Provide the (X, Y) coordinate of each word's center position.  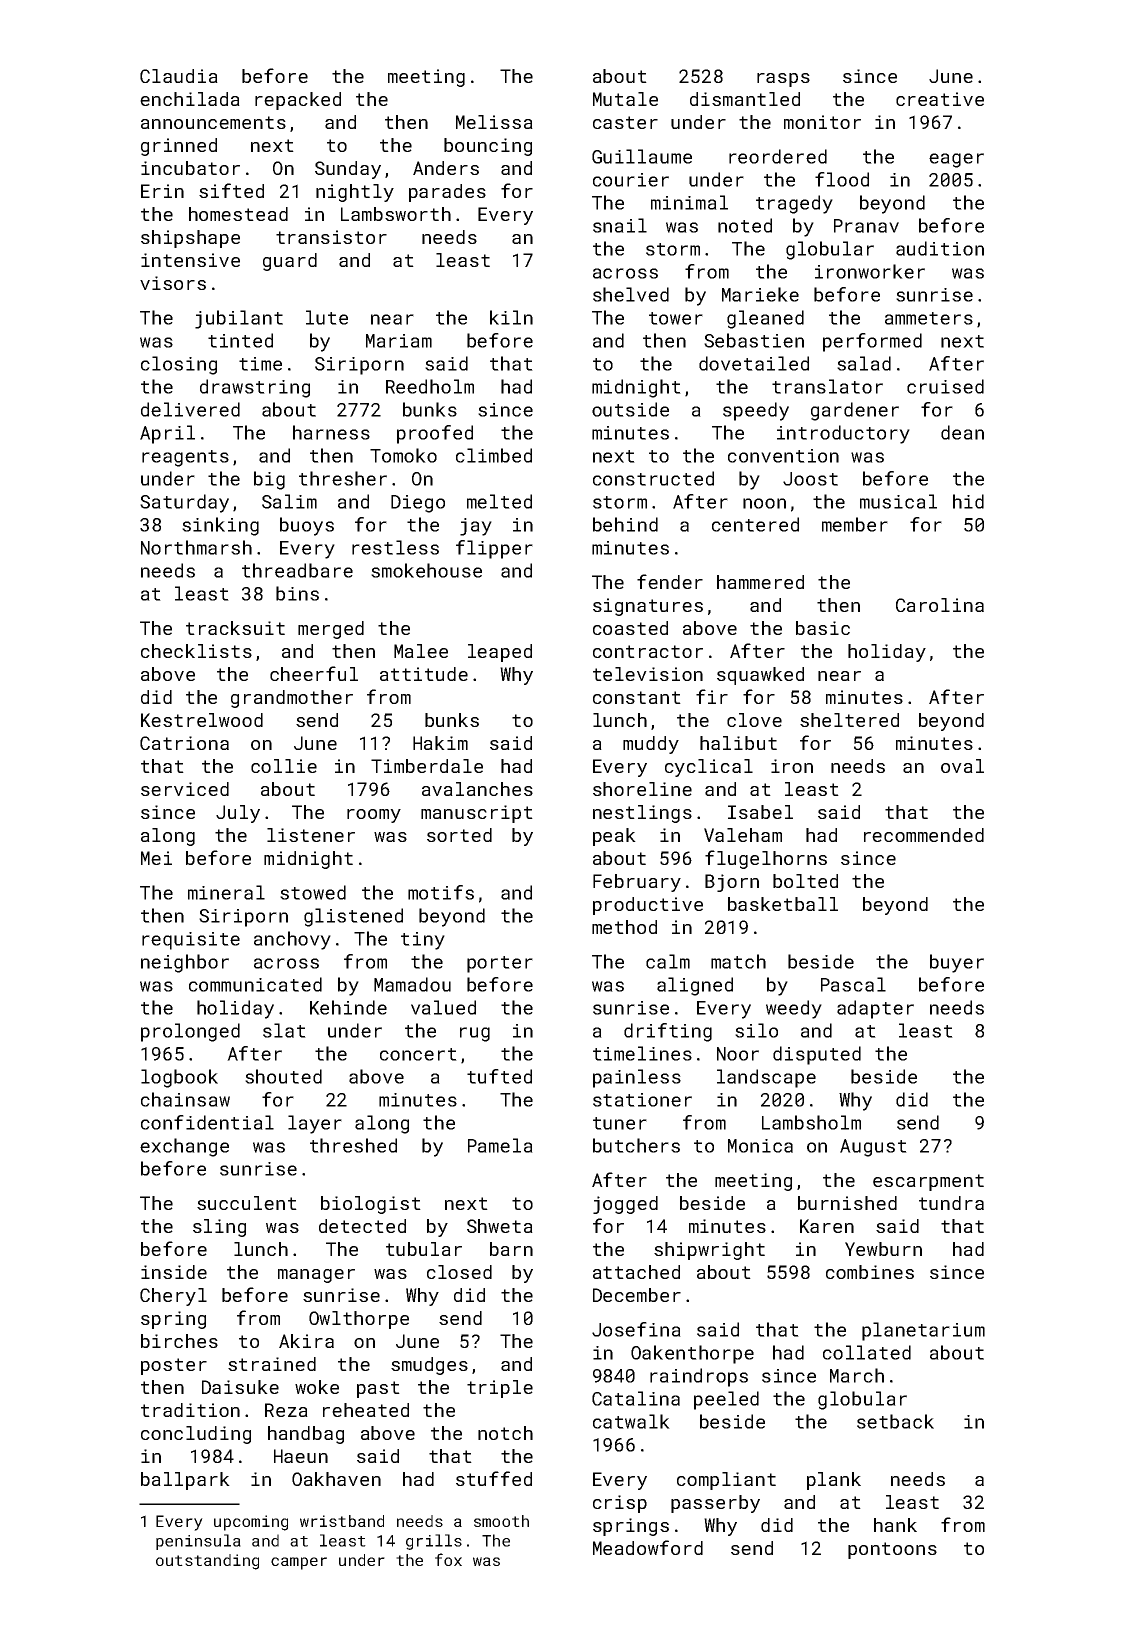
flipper (494, 549)
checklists (196, 651)
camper (299, 1563)
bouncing (488, 147)
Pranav (866, 226)
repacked (298, 101)
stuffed (494, 1478)
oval (962, 766)
